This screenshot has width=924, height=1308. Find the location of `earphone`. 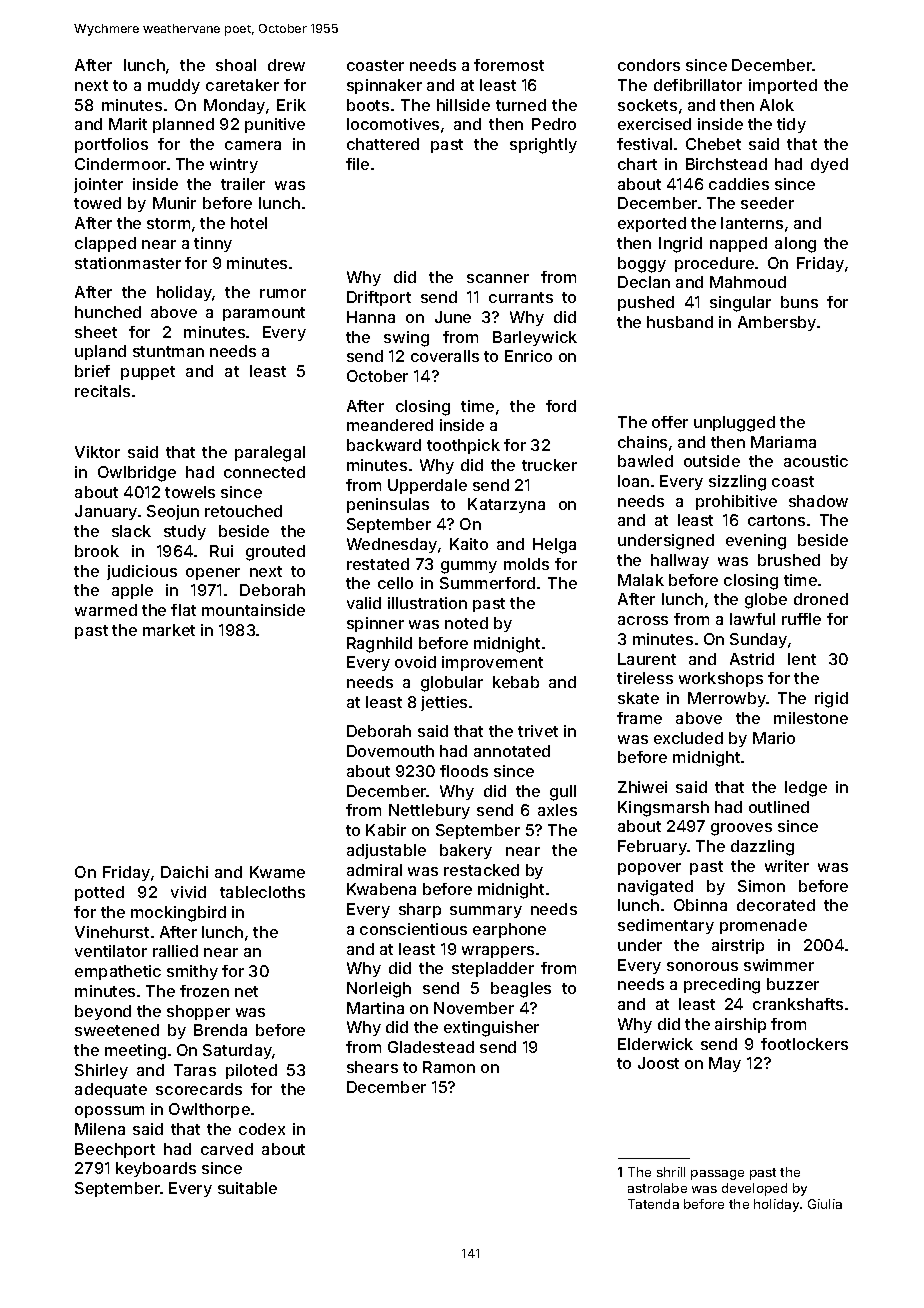

earphone is located at coordinates (509, 930).
